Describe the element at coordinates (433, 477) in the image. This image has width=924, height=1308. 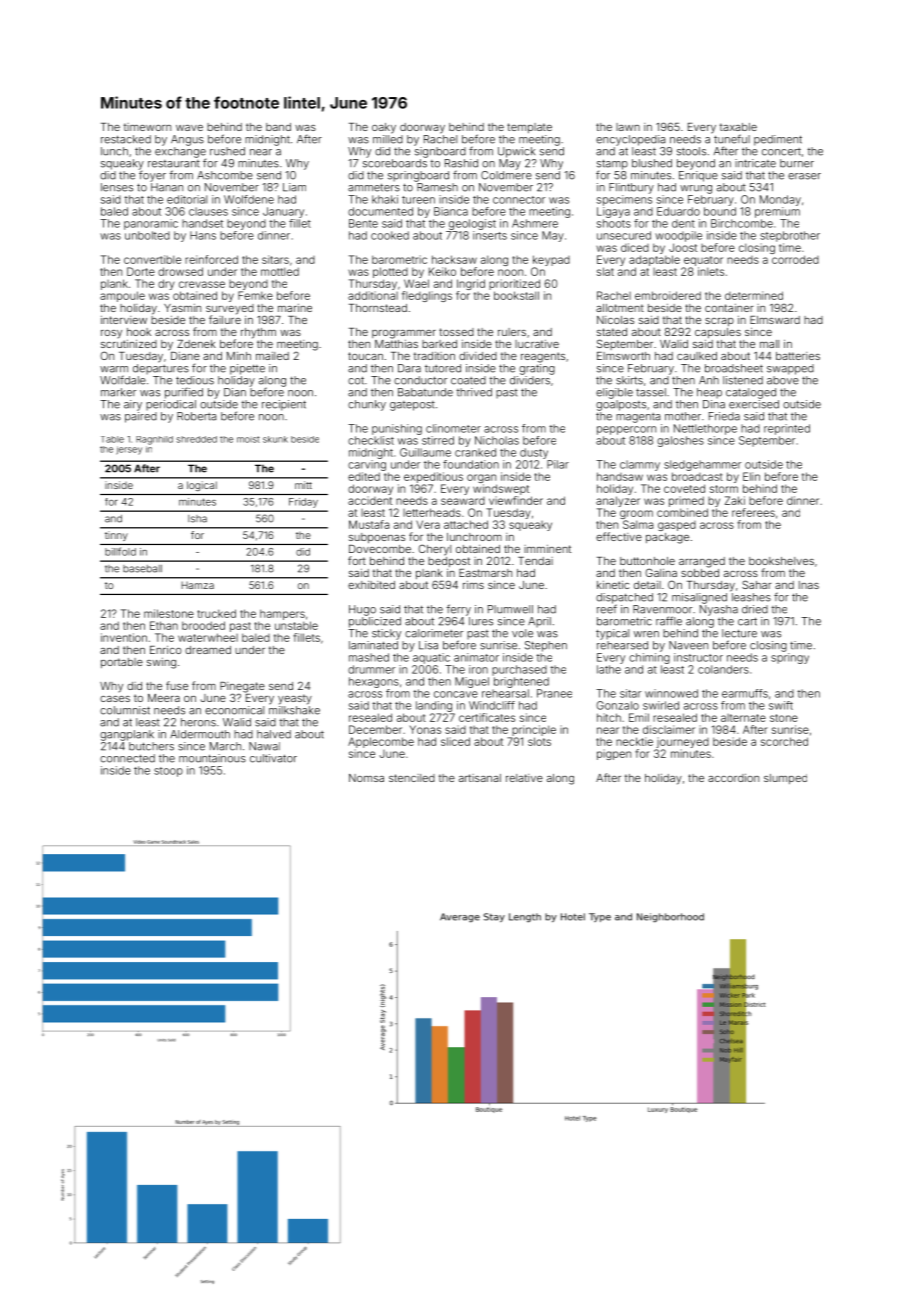
I see `expeditious` at that location.
